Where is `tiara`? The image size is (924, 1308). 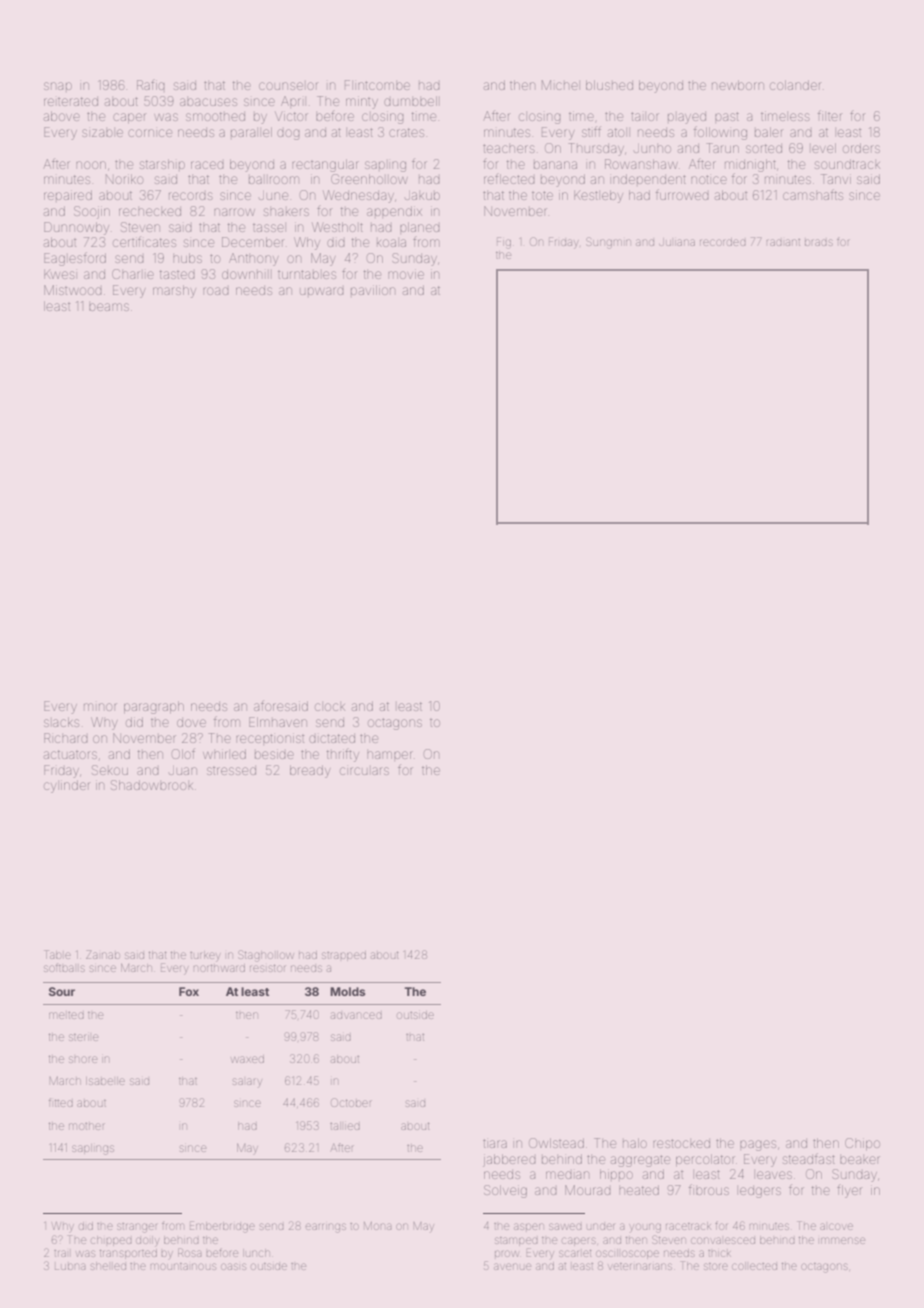
tiara is located at coordinates (495, 1143).
